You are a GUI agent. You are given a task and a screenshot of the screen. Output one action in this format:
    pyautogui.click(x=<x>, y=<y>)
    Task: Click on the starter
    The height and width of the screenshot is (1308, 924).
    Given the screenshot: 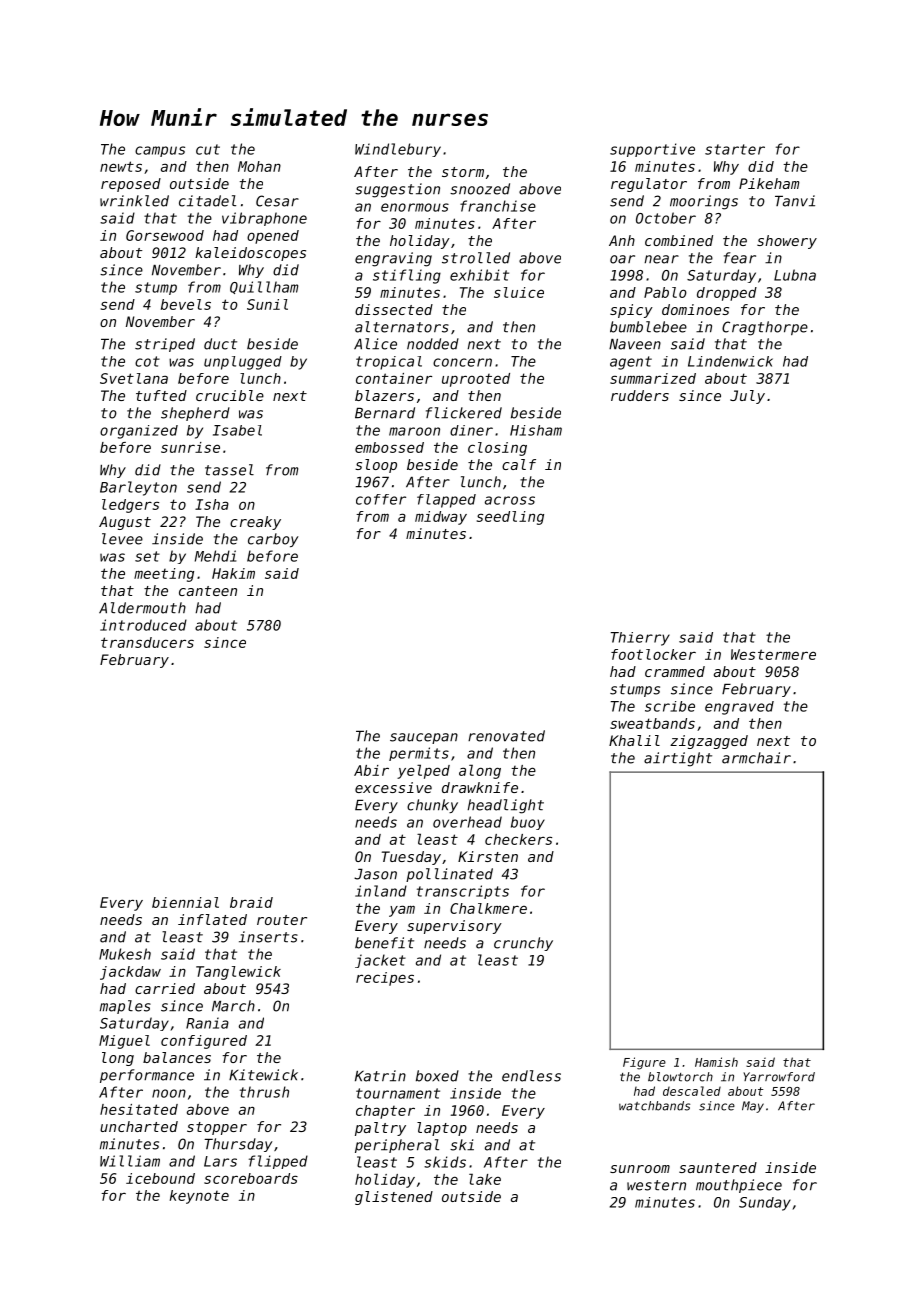 What is the action you would take?
    pyautogui.click(x=735, y=149)
